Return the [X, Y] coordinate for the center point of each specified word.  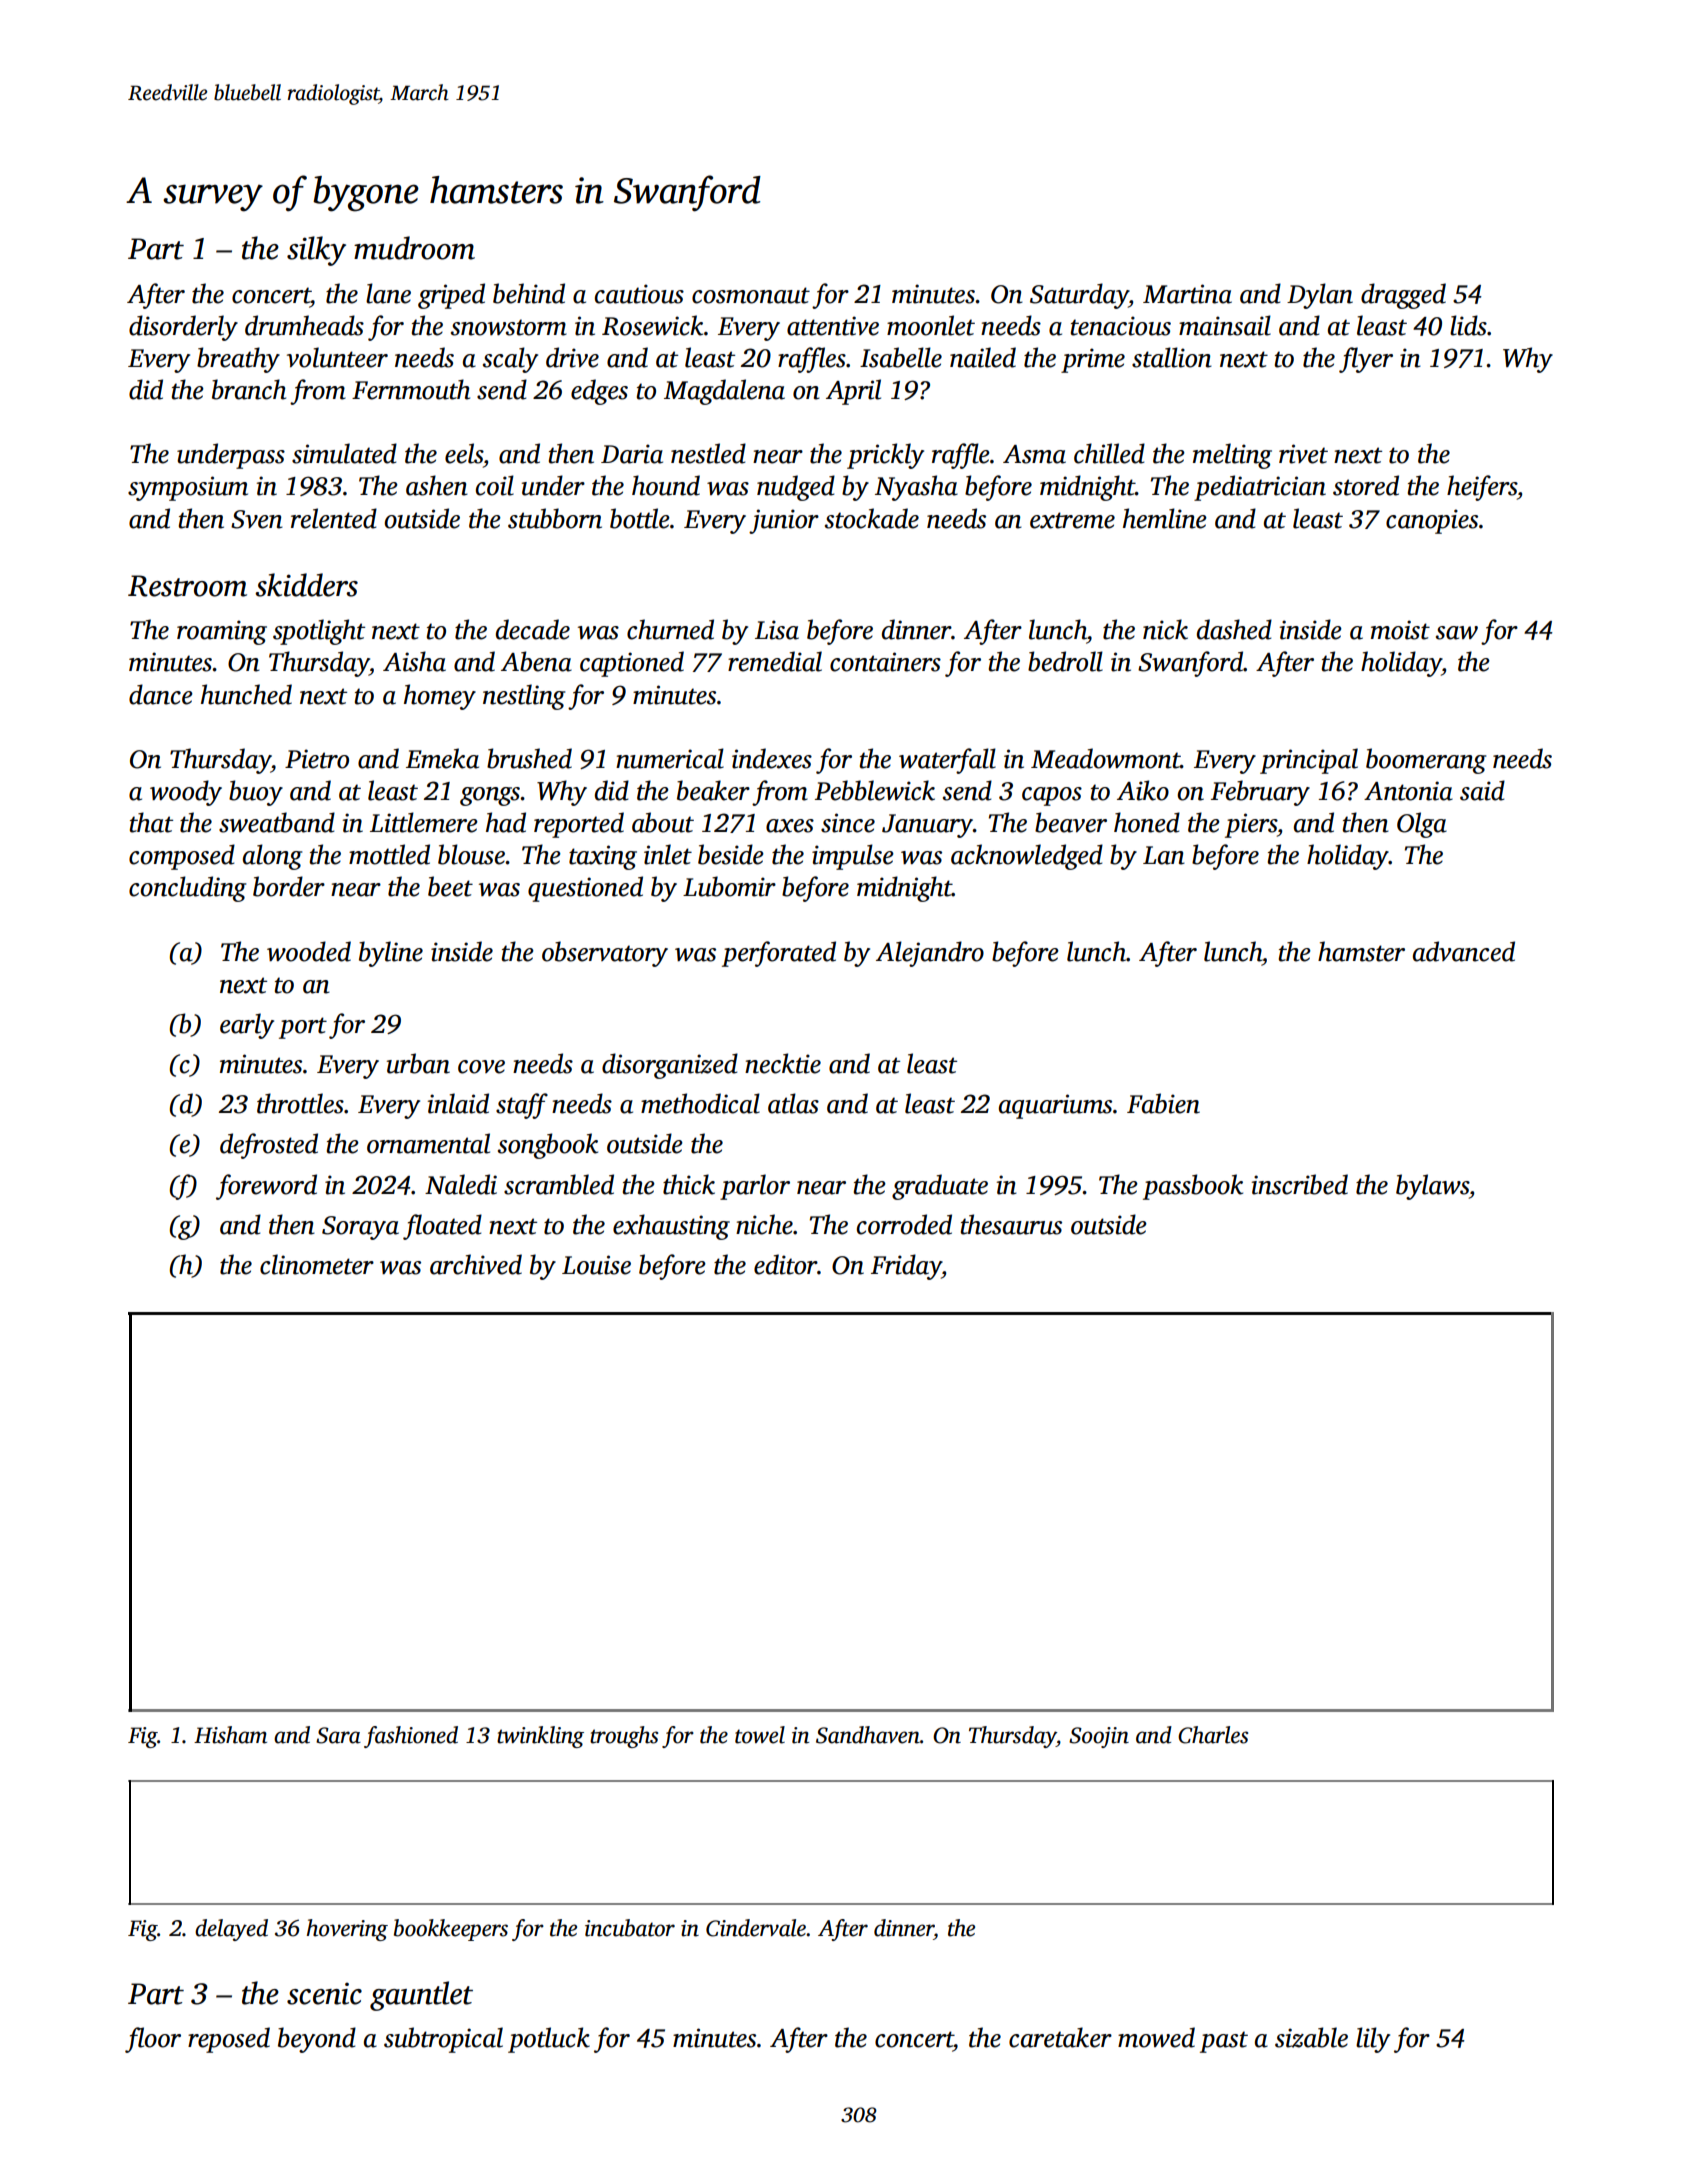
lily [1373, 2040]
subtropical [443, 2040]
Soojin [1099, 1737]
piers [1251, 825]
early [247, 1026]
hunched [246, 694]
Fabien [1163, 1103]
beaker [713, 790]
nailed [983, 357]
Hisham [230, 1735]
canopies [1432, 521]
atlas [793, 1103]
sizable [1311, 2037]
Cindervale [756, 1928]
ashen [437, 485]
